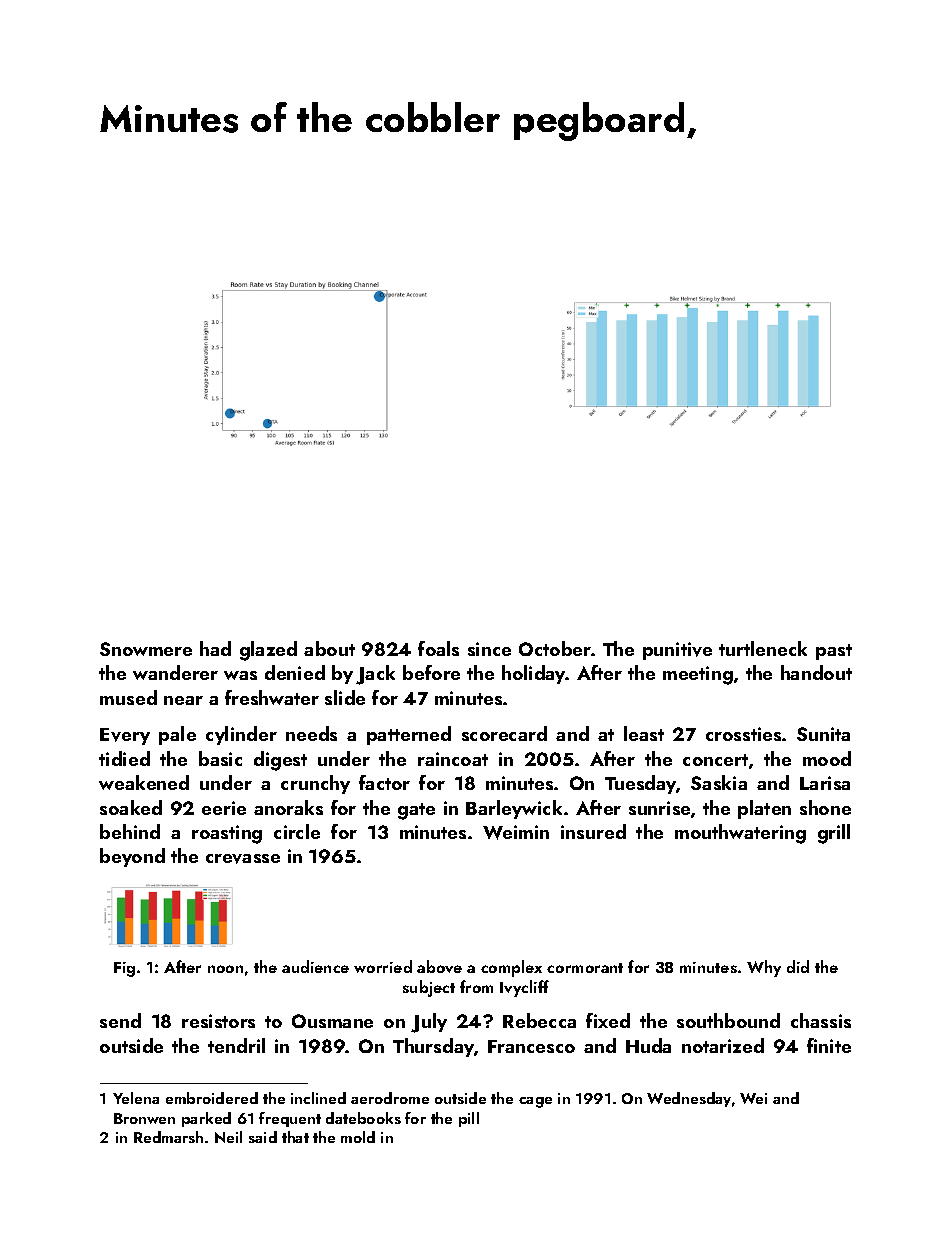  What do you see at coordinates (764, 968) in the page?
I see `Why` at bounding box center [764, 968].
